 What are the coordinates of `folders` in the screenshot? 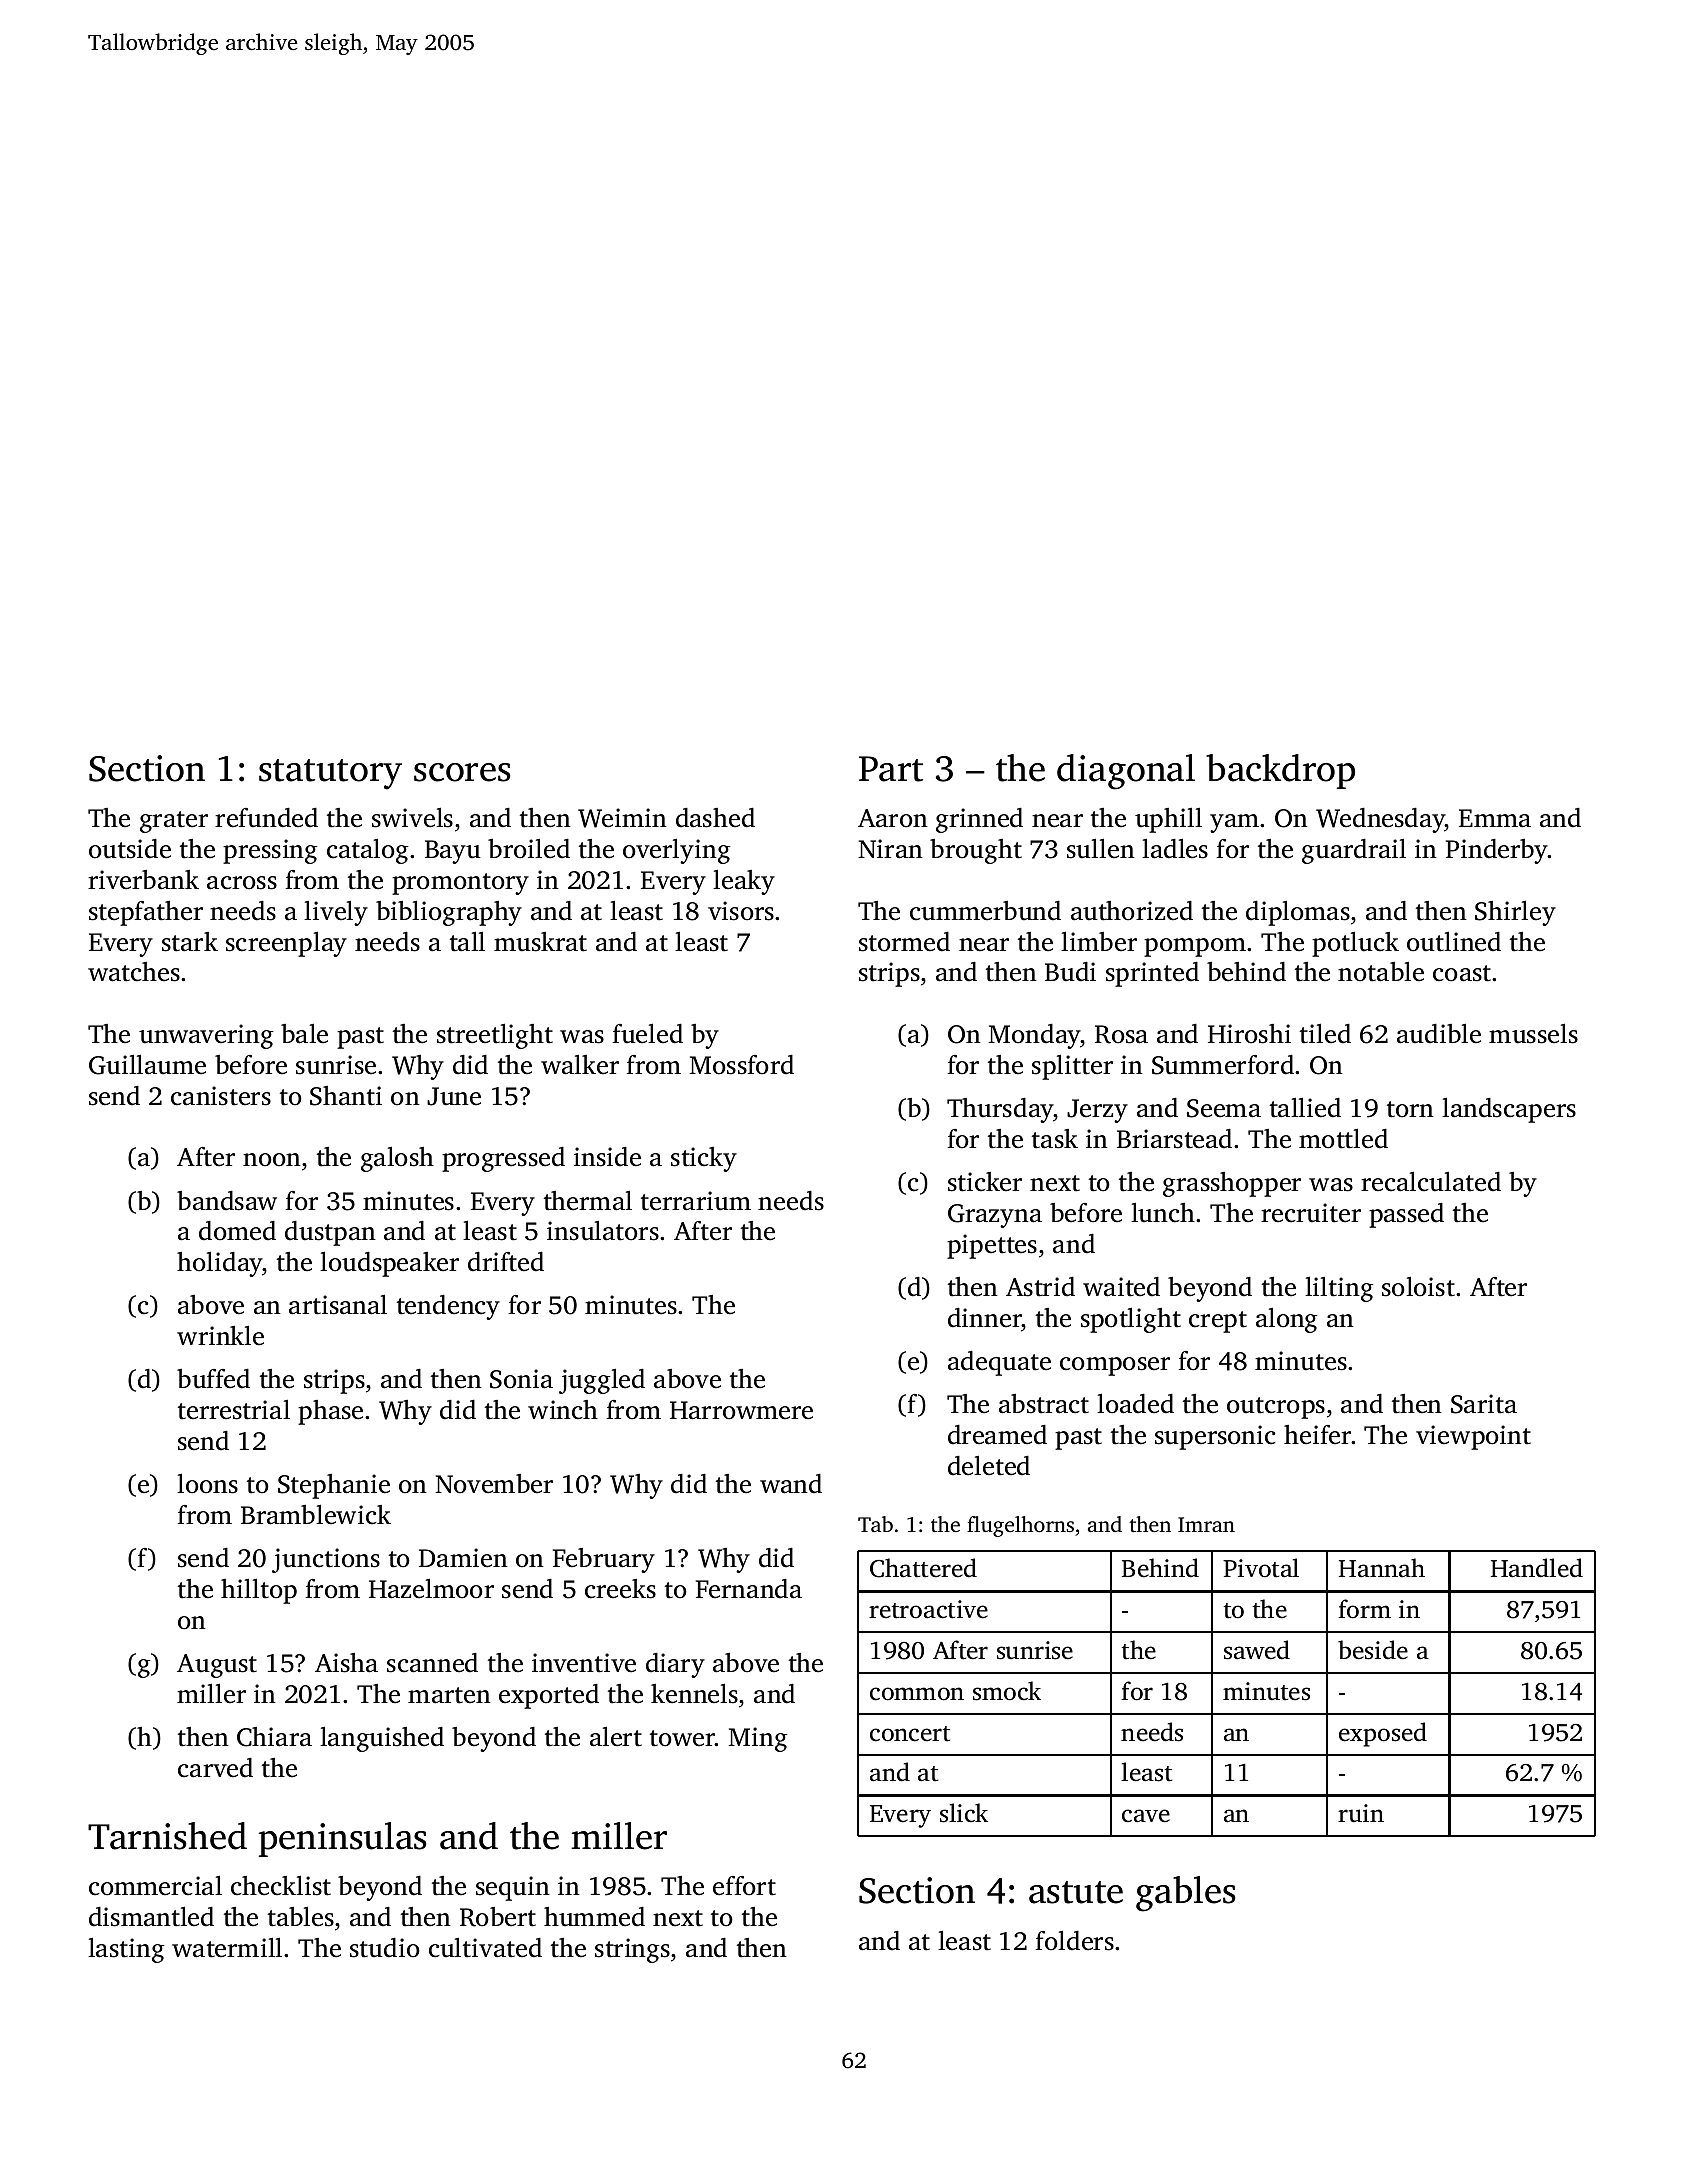 It's located at (1074, 1941).
